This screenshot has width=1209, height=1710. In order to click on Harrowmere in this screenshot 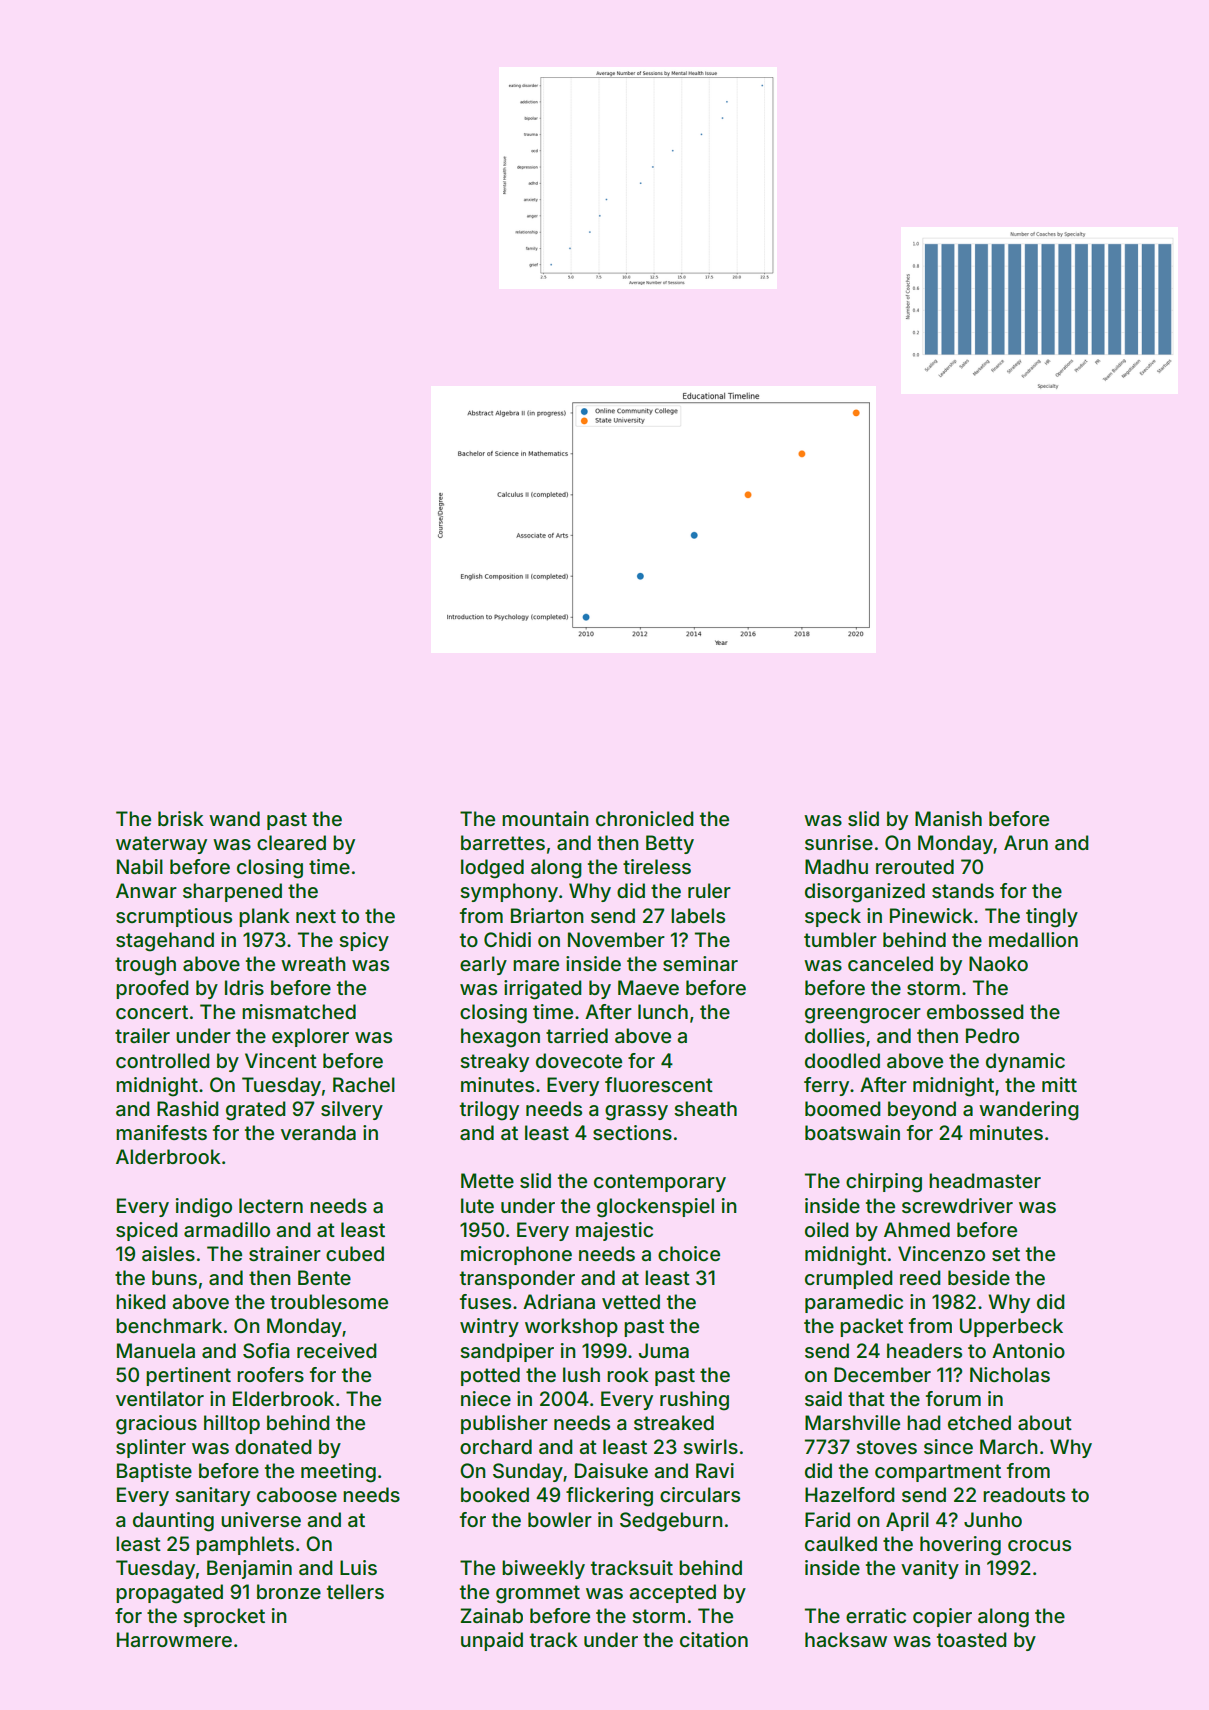, I will do `click(174, 1639)`.
